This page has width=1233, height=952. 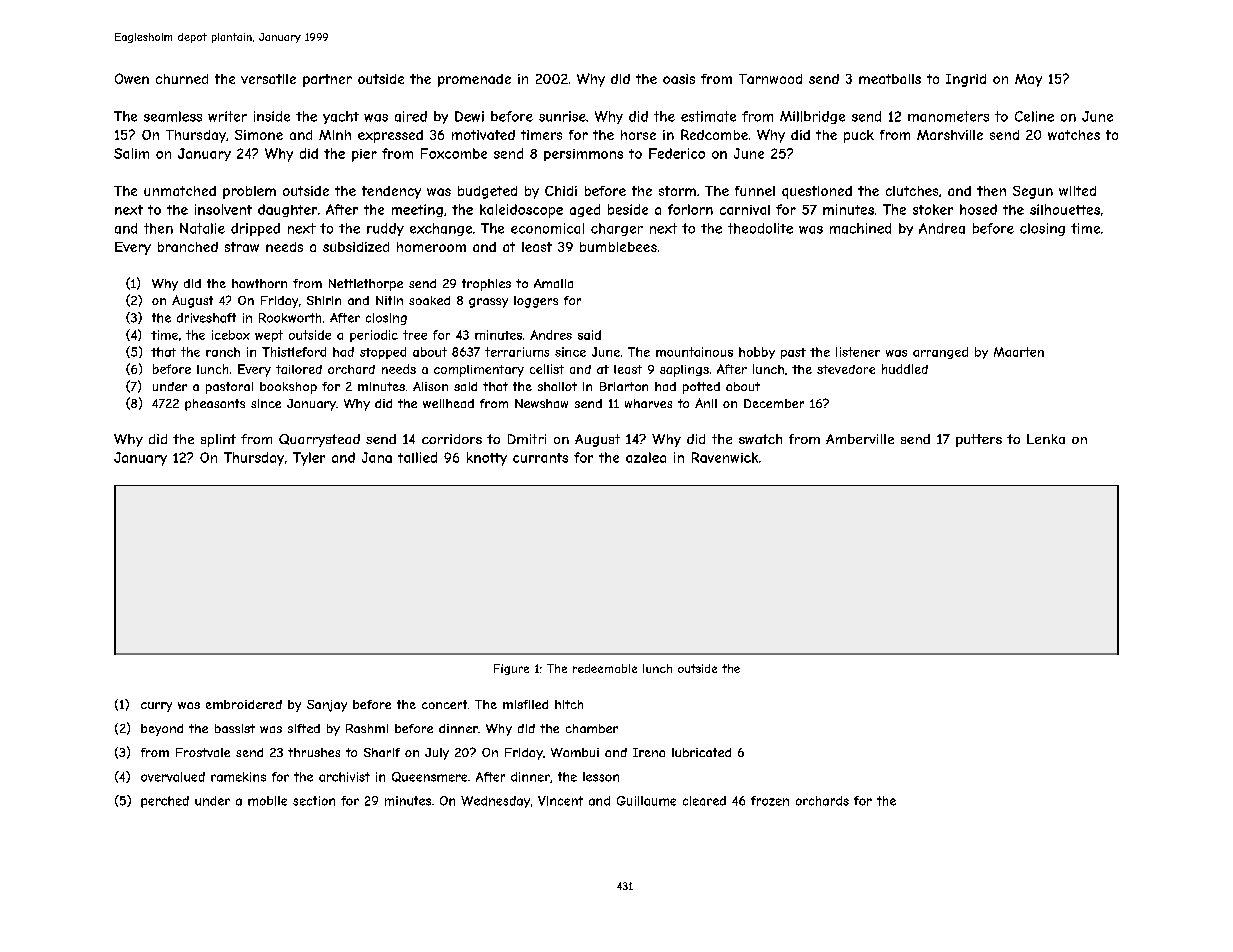 I want to click on redeemable, so click(x=605, y=668).
